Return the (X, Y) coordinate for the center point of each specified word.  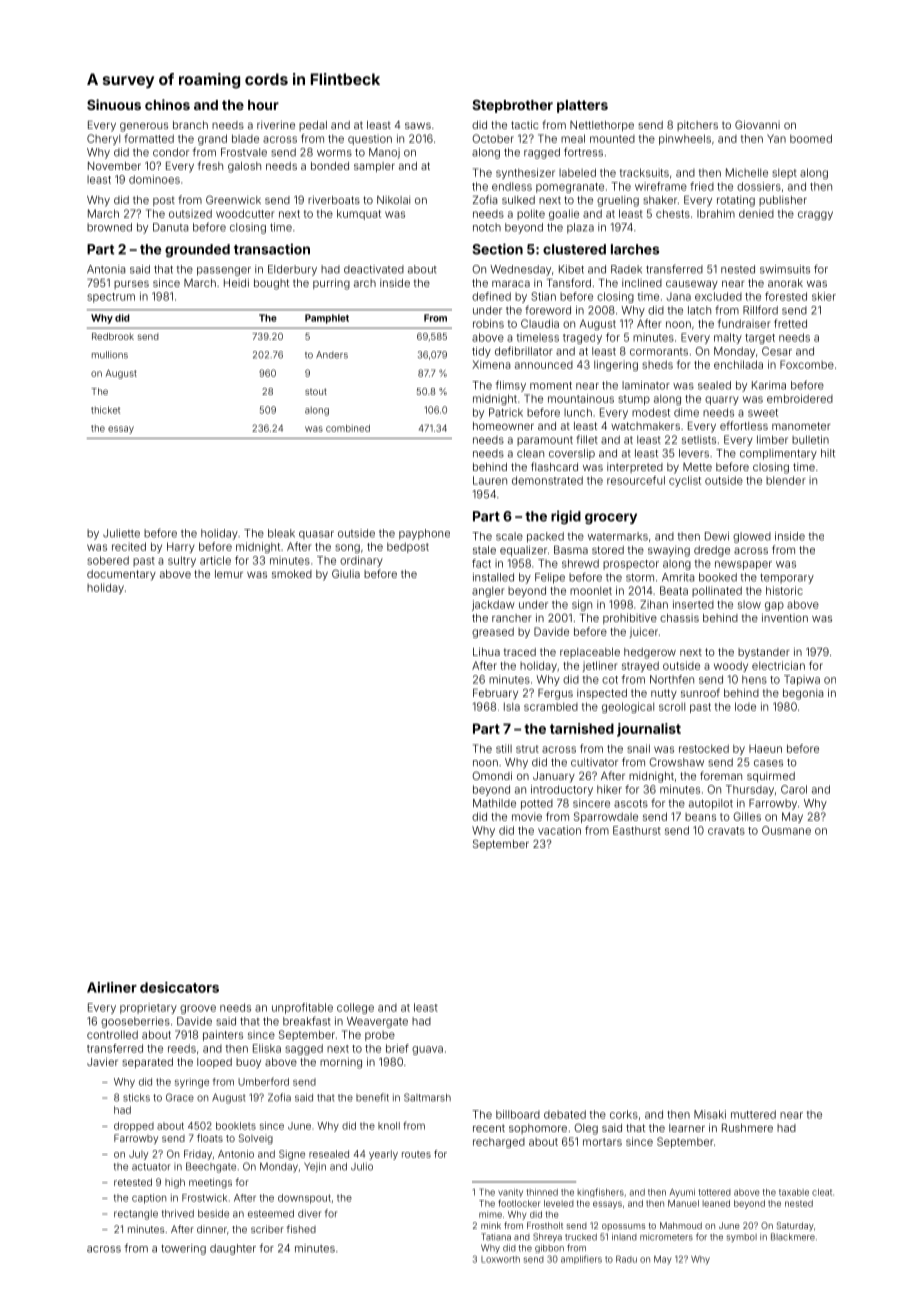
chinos (167, 104)
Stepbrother (512, 106)
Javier (102, 1062)
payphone (424, 534)
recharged (499, 1142)
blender (786, 480)
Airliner (112, 987)
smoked (292, 574)
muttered (753, 1114)
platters (582, 106)
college (355, 1008)
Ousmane (786, 830)
